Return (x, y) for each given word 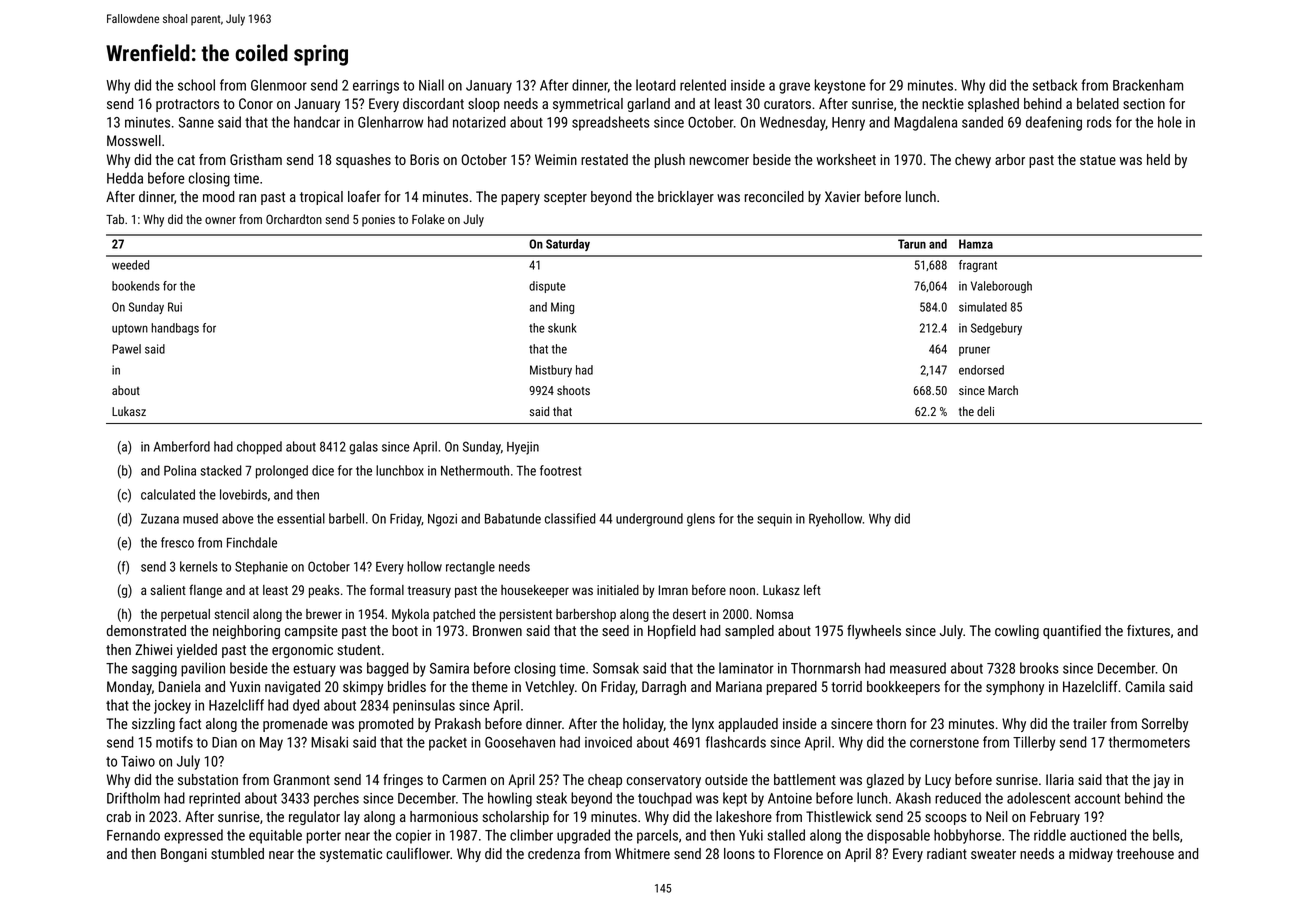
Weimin (556, 159)
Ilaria (1060, 779)
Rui (175, 307)
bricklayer (686, 198)
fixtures (1148, 630)
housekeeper (535, 591)
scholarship (515, 818)
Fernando (133, 835)
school (196, 85)
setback (1055, 85)
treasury (429, 592)
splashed (993, 105)
